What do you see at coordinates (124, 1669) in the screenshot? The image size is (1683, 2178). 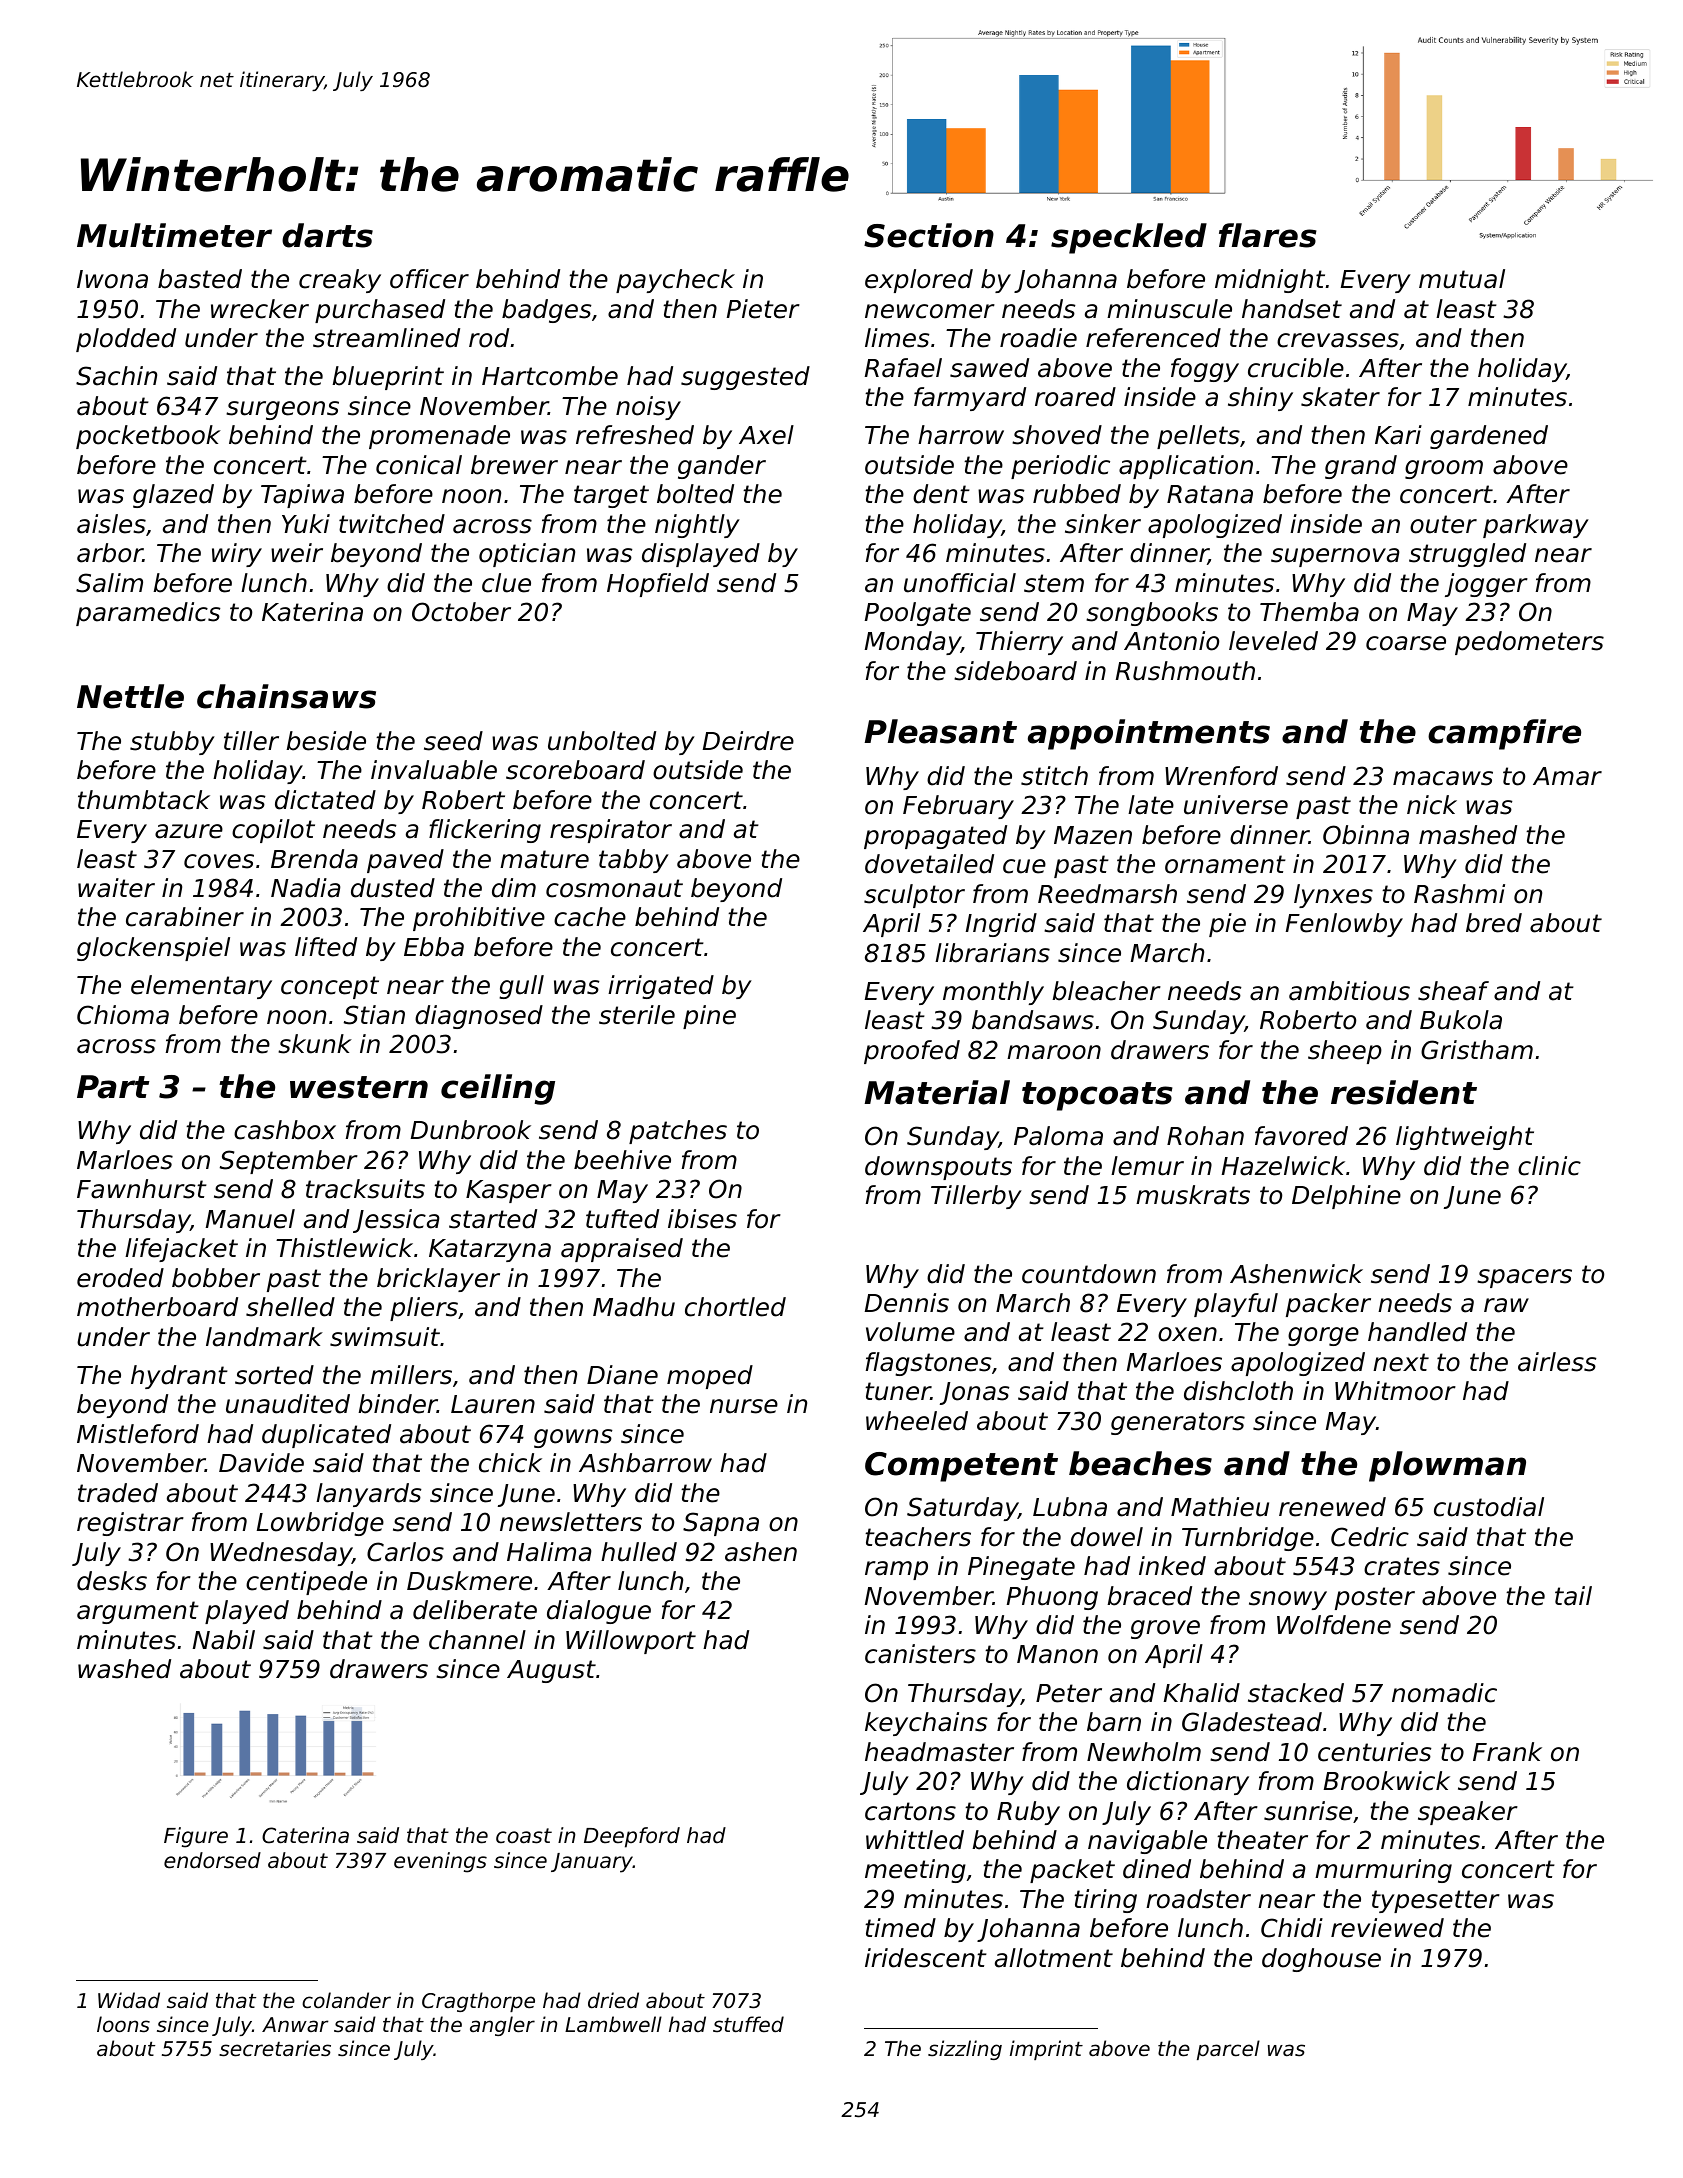 I see `washed` at bounding box center [124, 1669].
